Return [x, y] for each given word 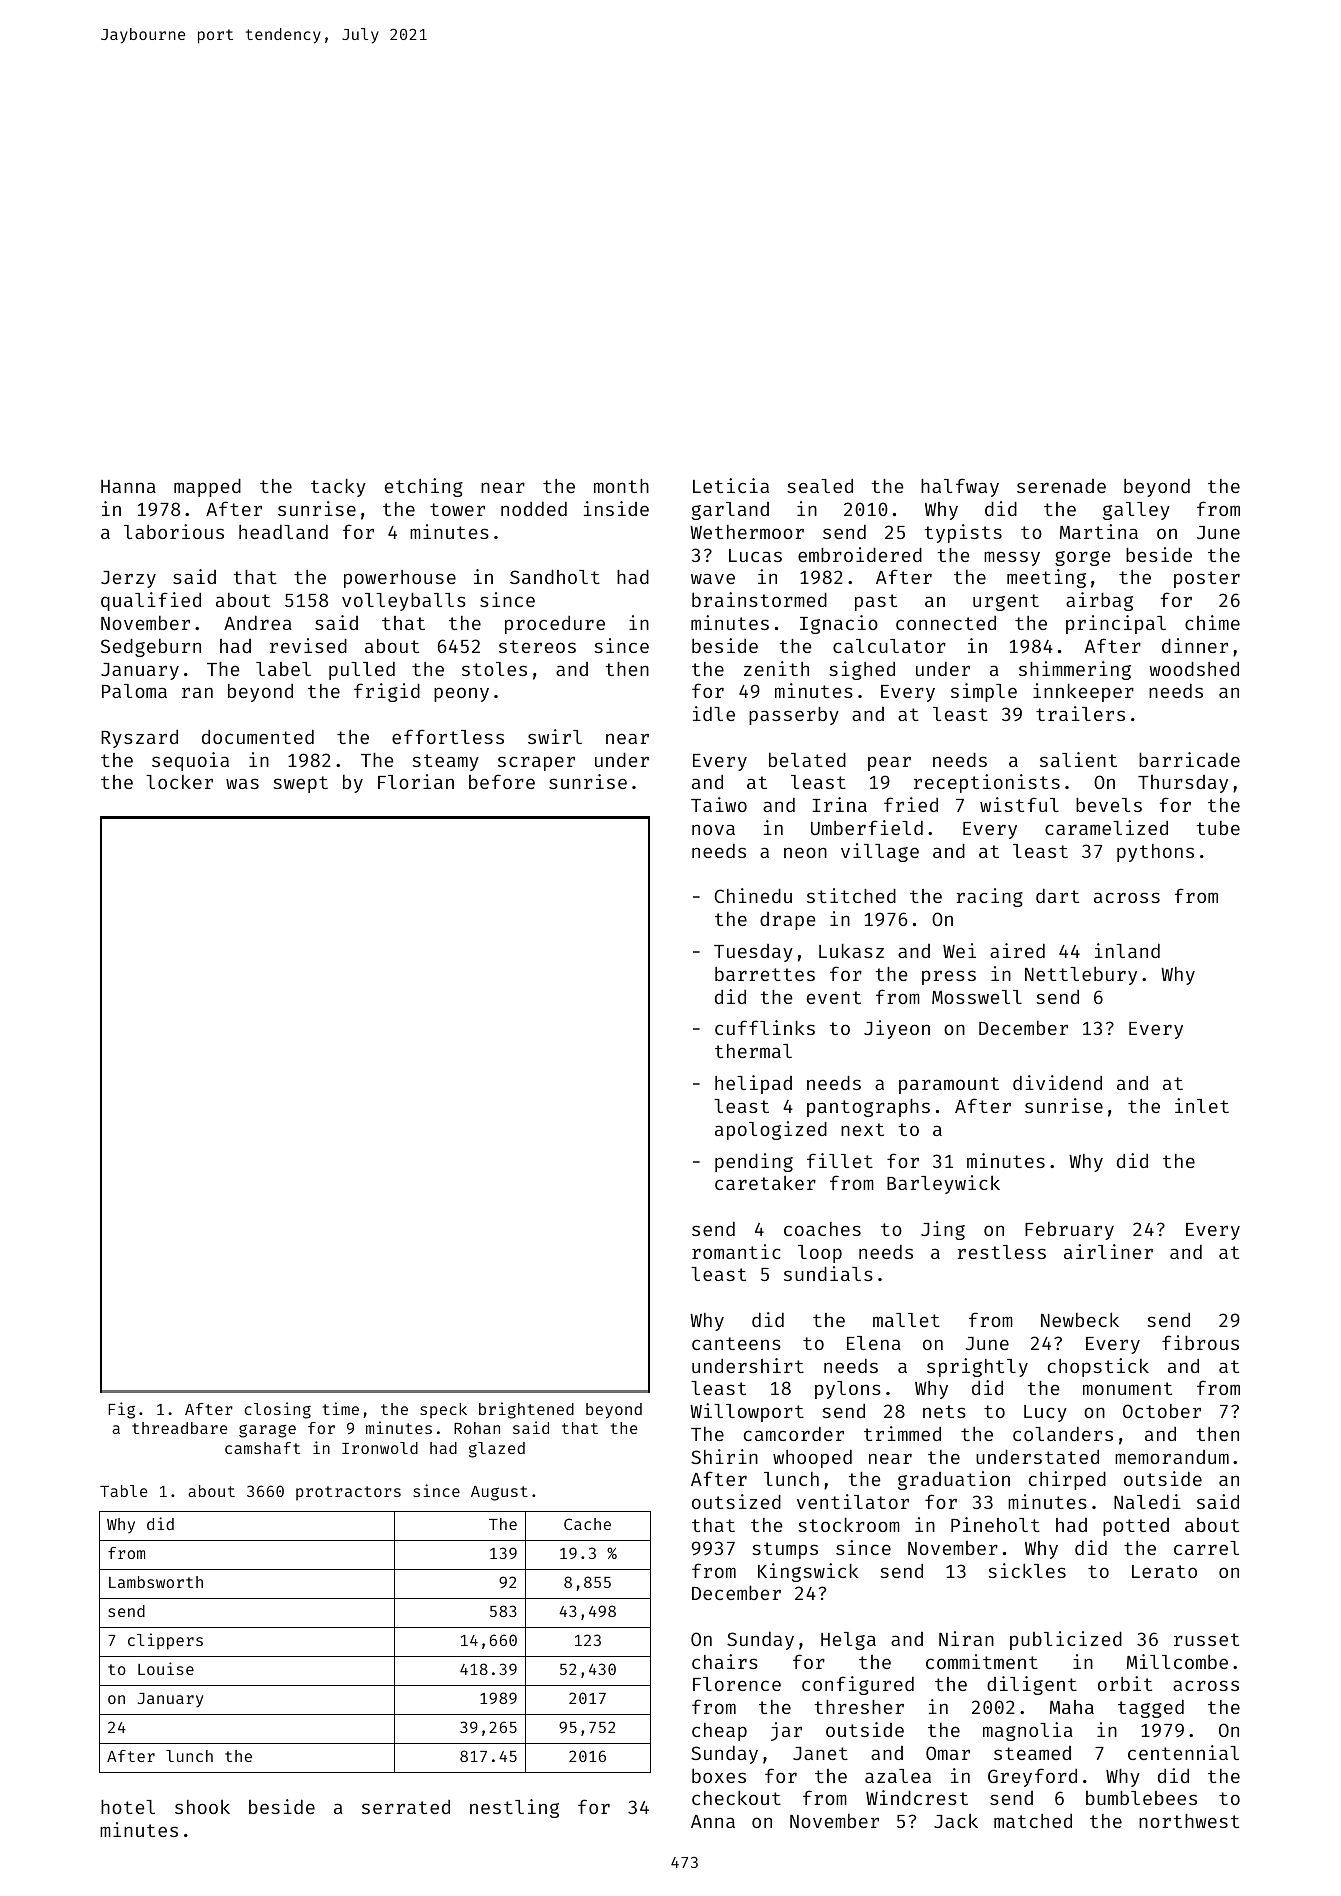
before [502, 781]
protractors [348, 1493]
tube [1218, 828]
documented [258, 736]
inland [1127, 950]
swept [300, 784]
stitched [851, 895]
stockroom [849, 1525]
